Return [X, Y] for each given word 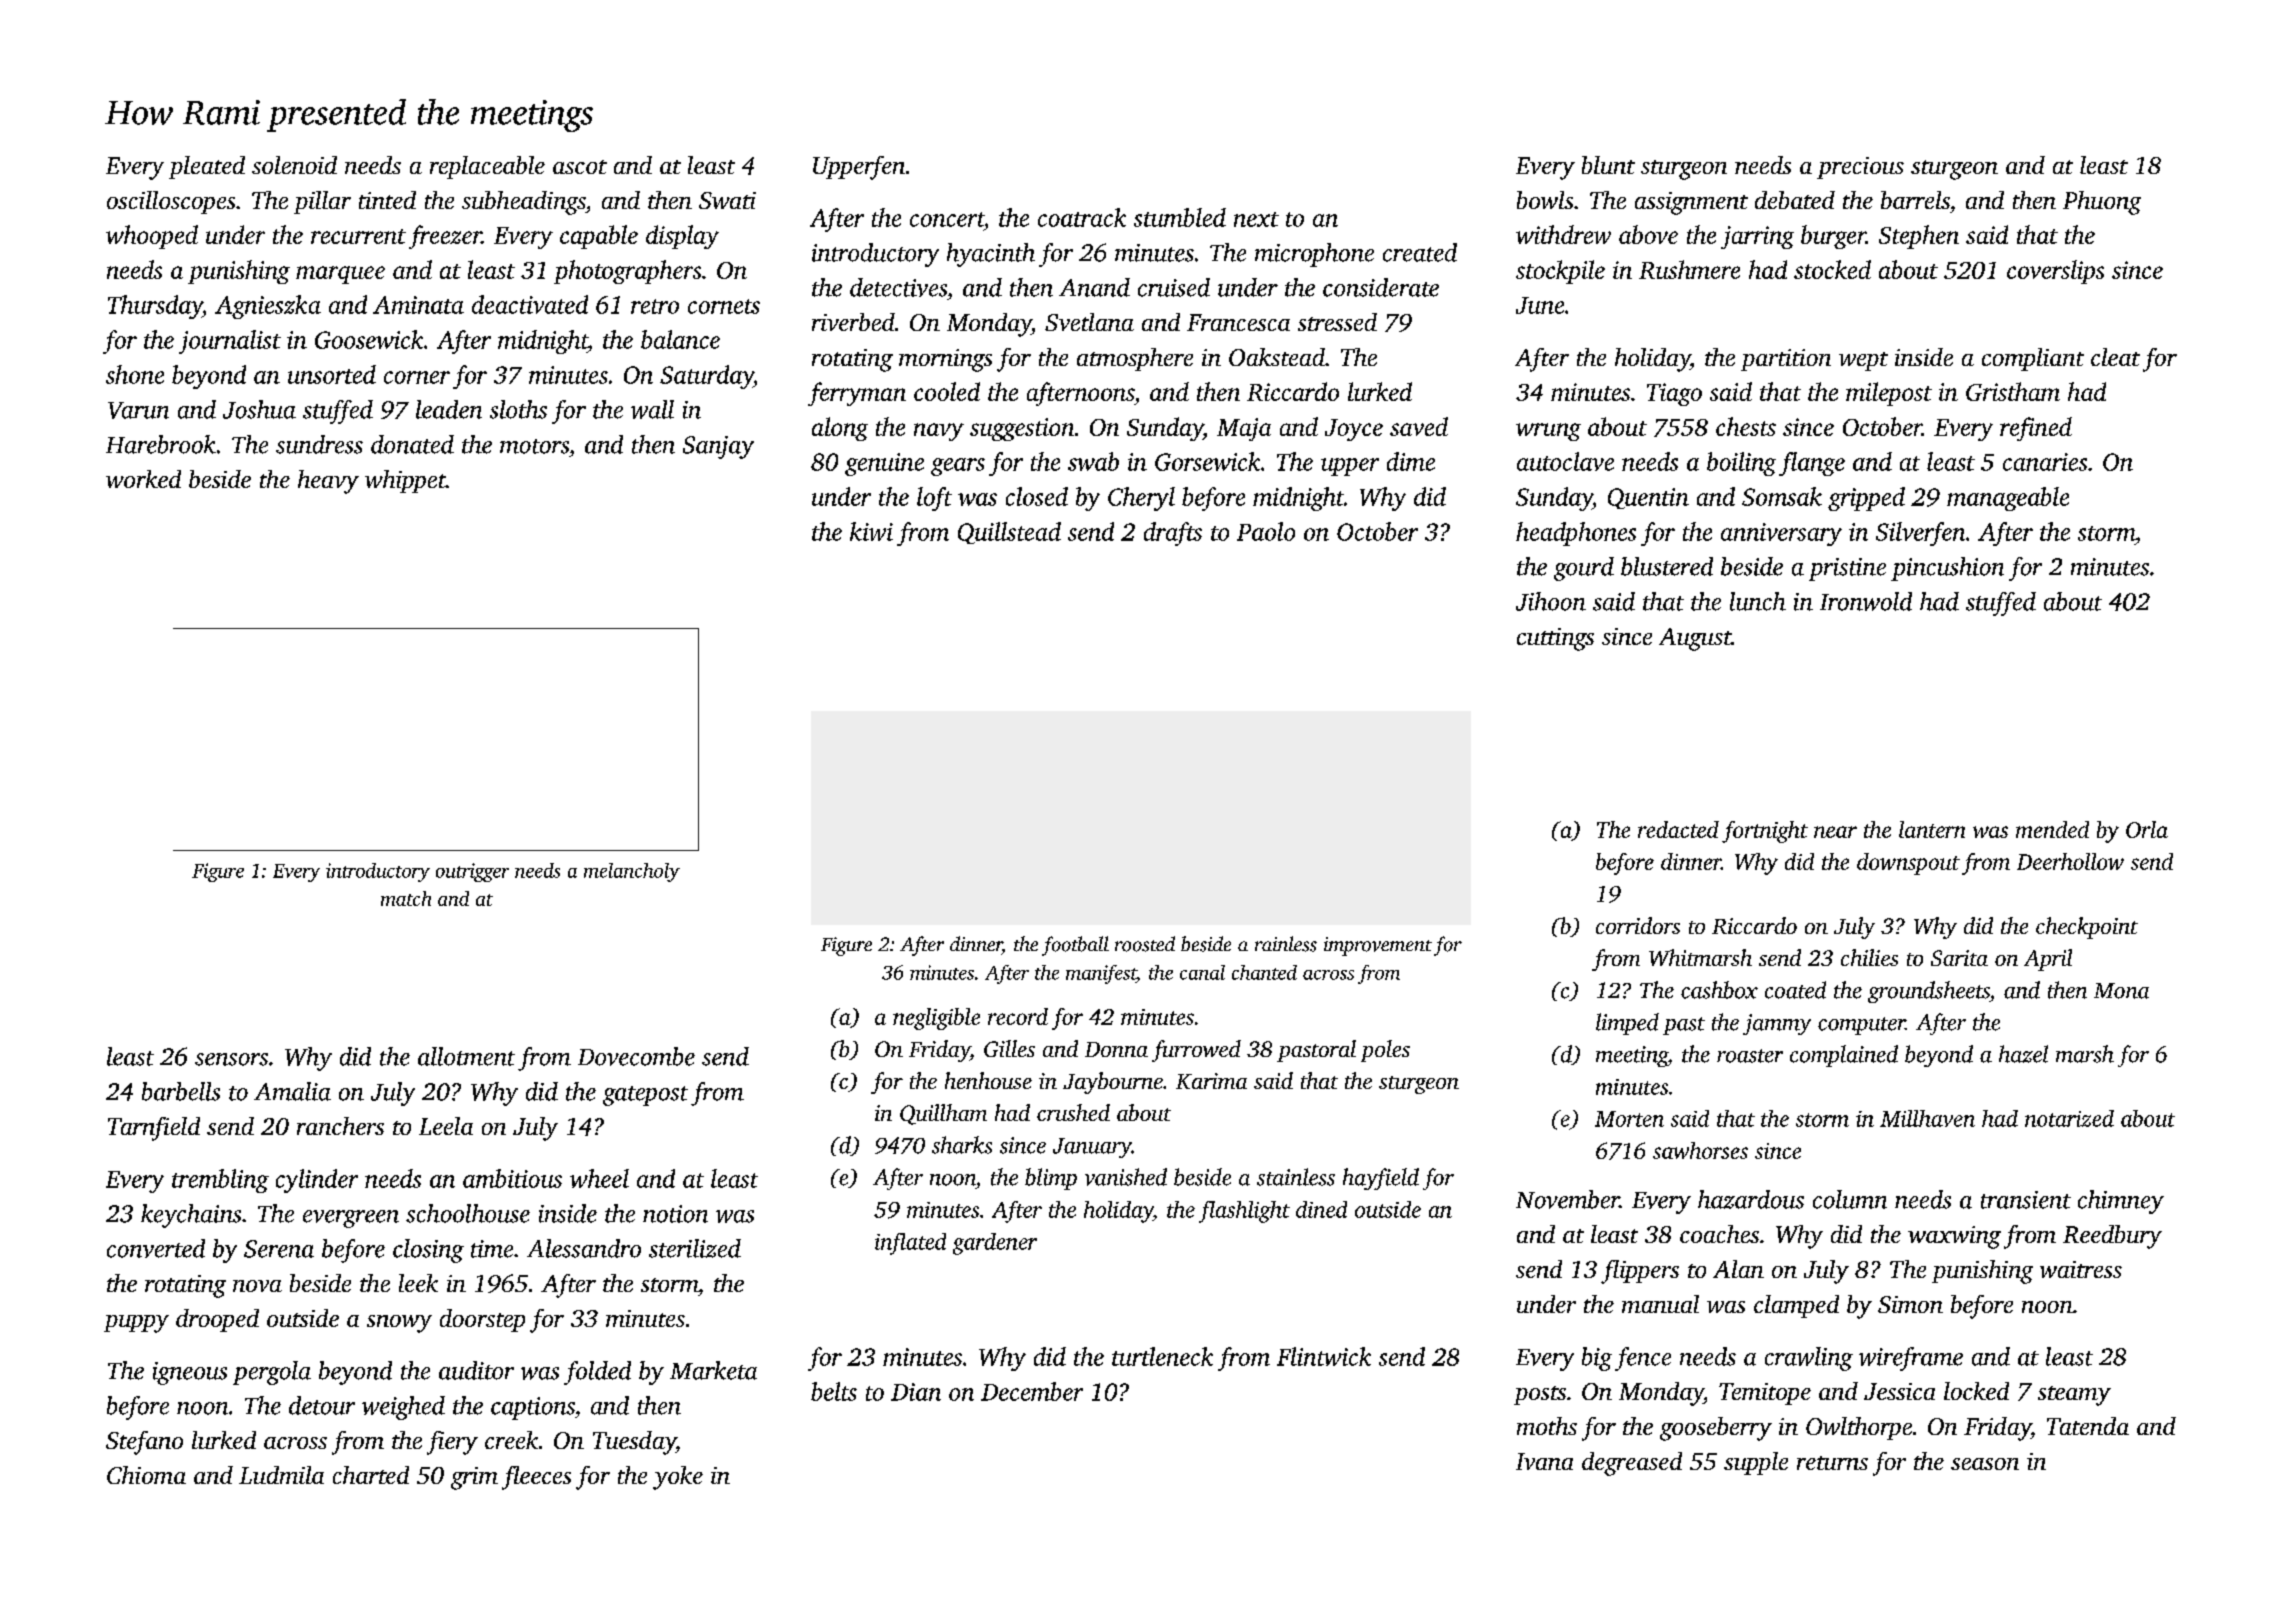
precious [1860, 168]
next [1256, 219]
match [406, 898]
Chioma [146, 1475]
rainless [1286, 944]
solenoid [294, 165]
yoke [678, 1478]
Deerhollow [2070, 861]
